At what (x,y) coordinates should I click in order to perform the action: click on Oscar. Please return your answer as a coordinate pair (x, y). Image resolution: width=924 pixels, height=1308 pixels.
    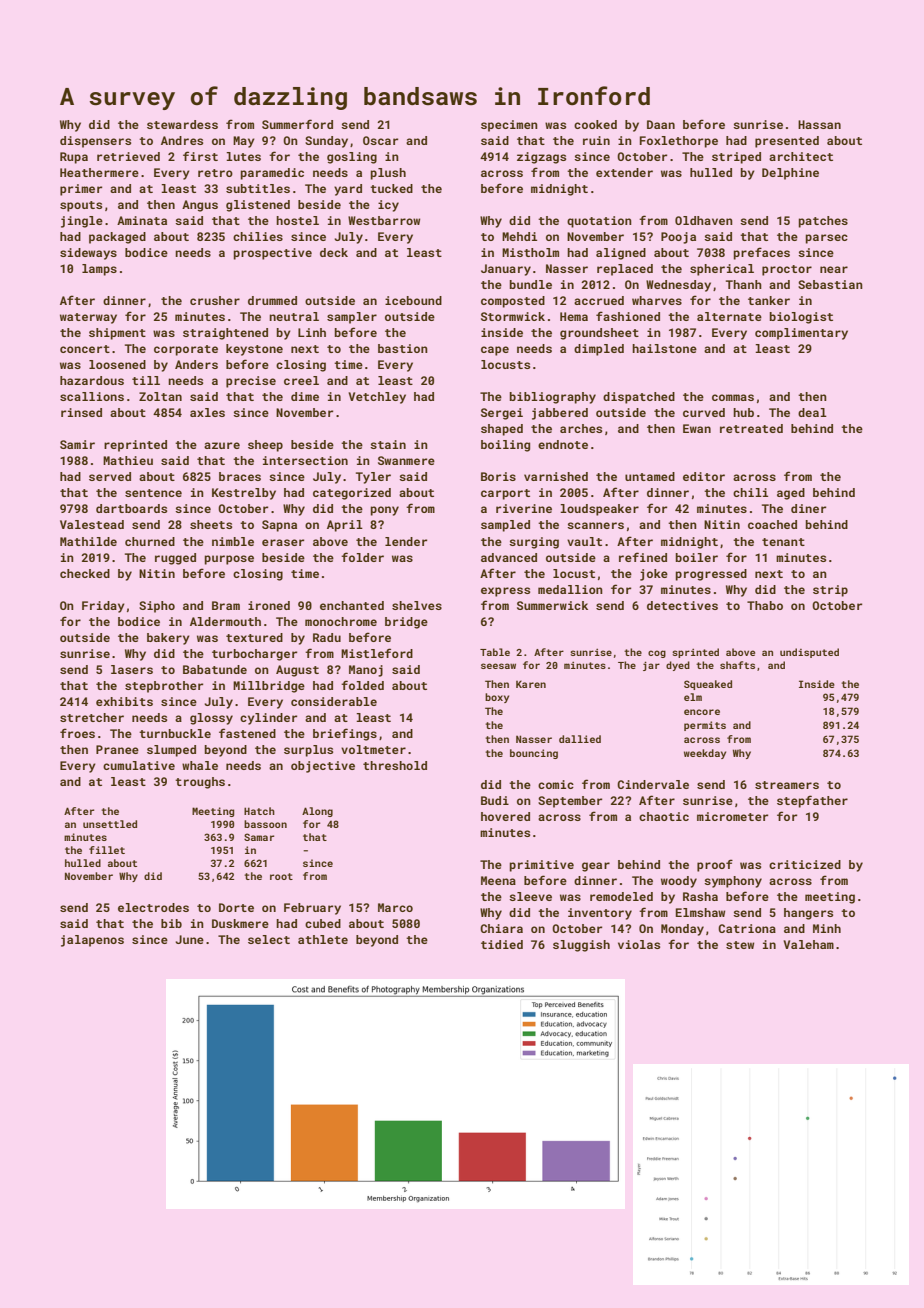
    Looking at the image, I should click on (380, 140).
